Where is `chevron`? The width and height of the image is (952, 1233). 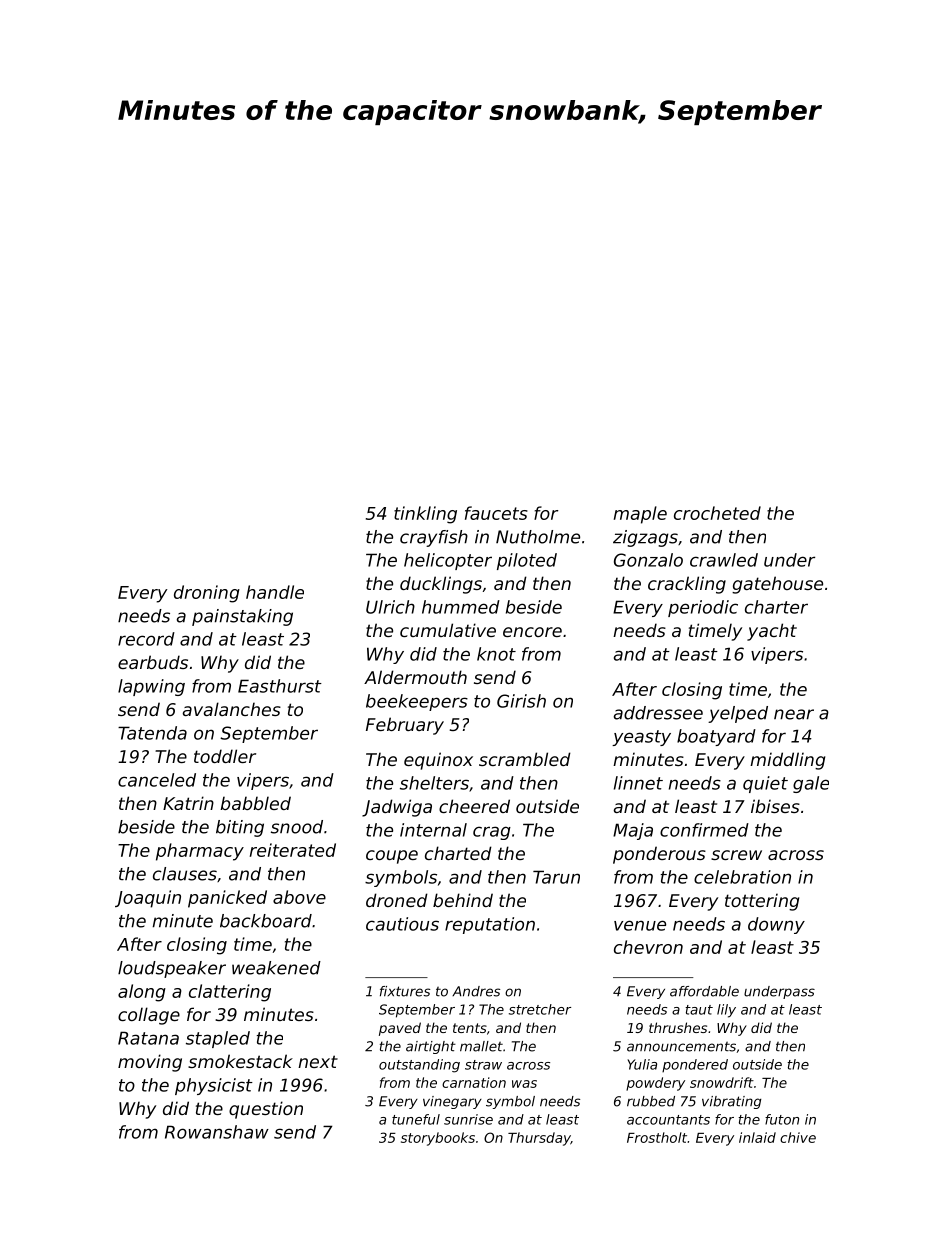
chevron is located at coordinates (648, 947).
